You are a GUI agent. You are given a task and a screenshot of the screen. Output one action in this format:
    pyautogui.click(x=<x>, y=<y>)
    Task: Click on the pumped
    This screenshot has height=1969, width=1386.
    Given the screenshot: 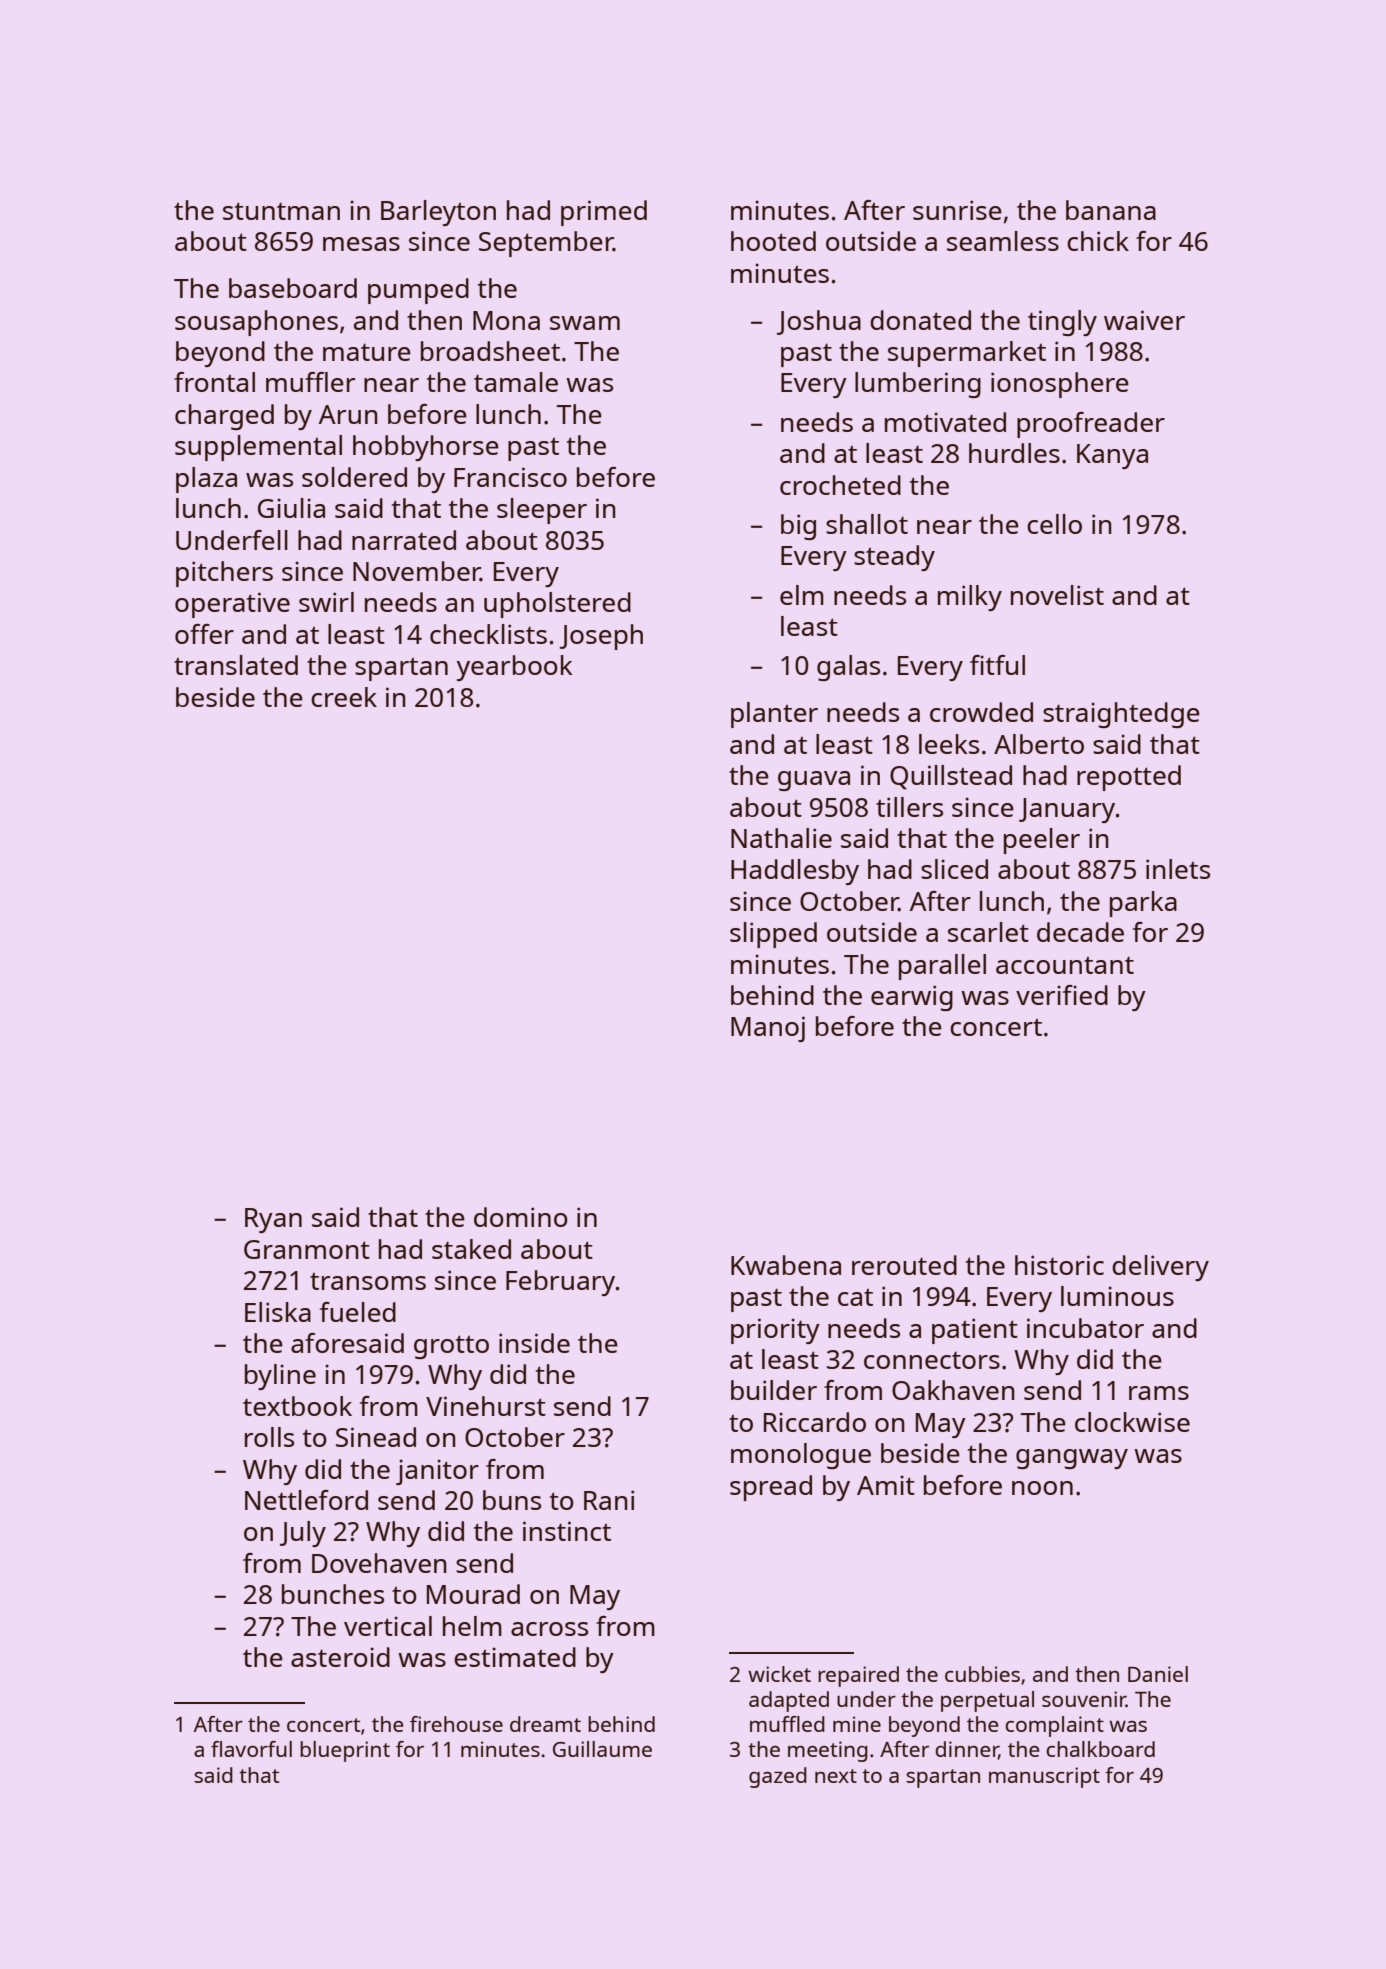 What is the action you would take?
    pyautogui.click(x=418, y=291)
